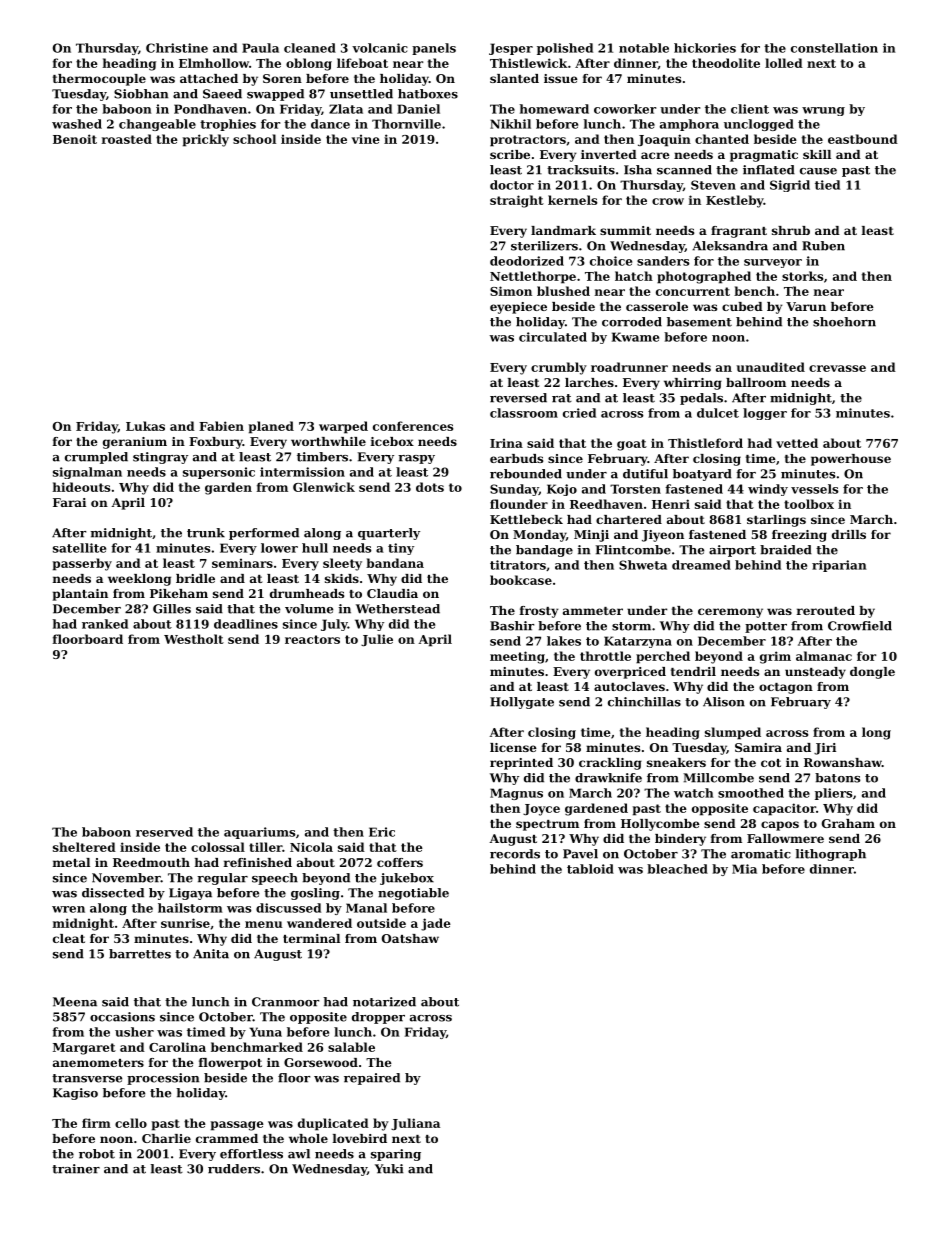 The height and width of the image is (1233, 952). What do you see at coordinates (694, 793) in the image?
I see `watch` at bounding box center [694, 793].
